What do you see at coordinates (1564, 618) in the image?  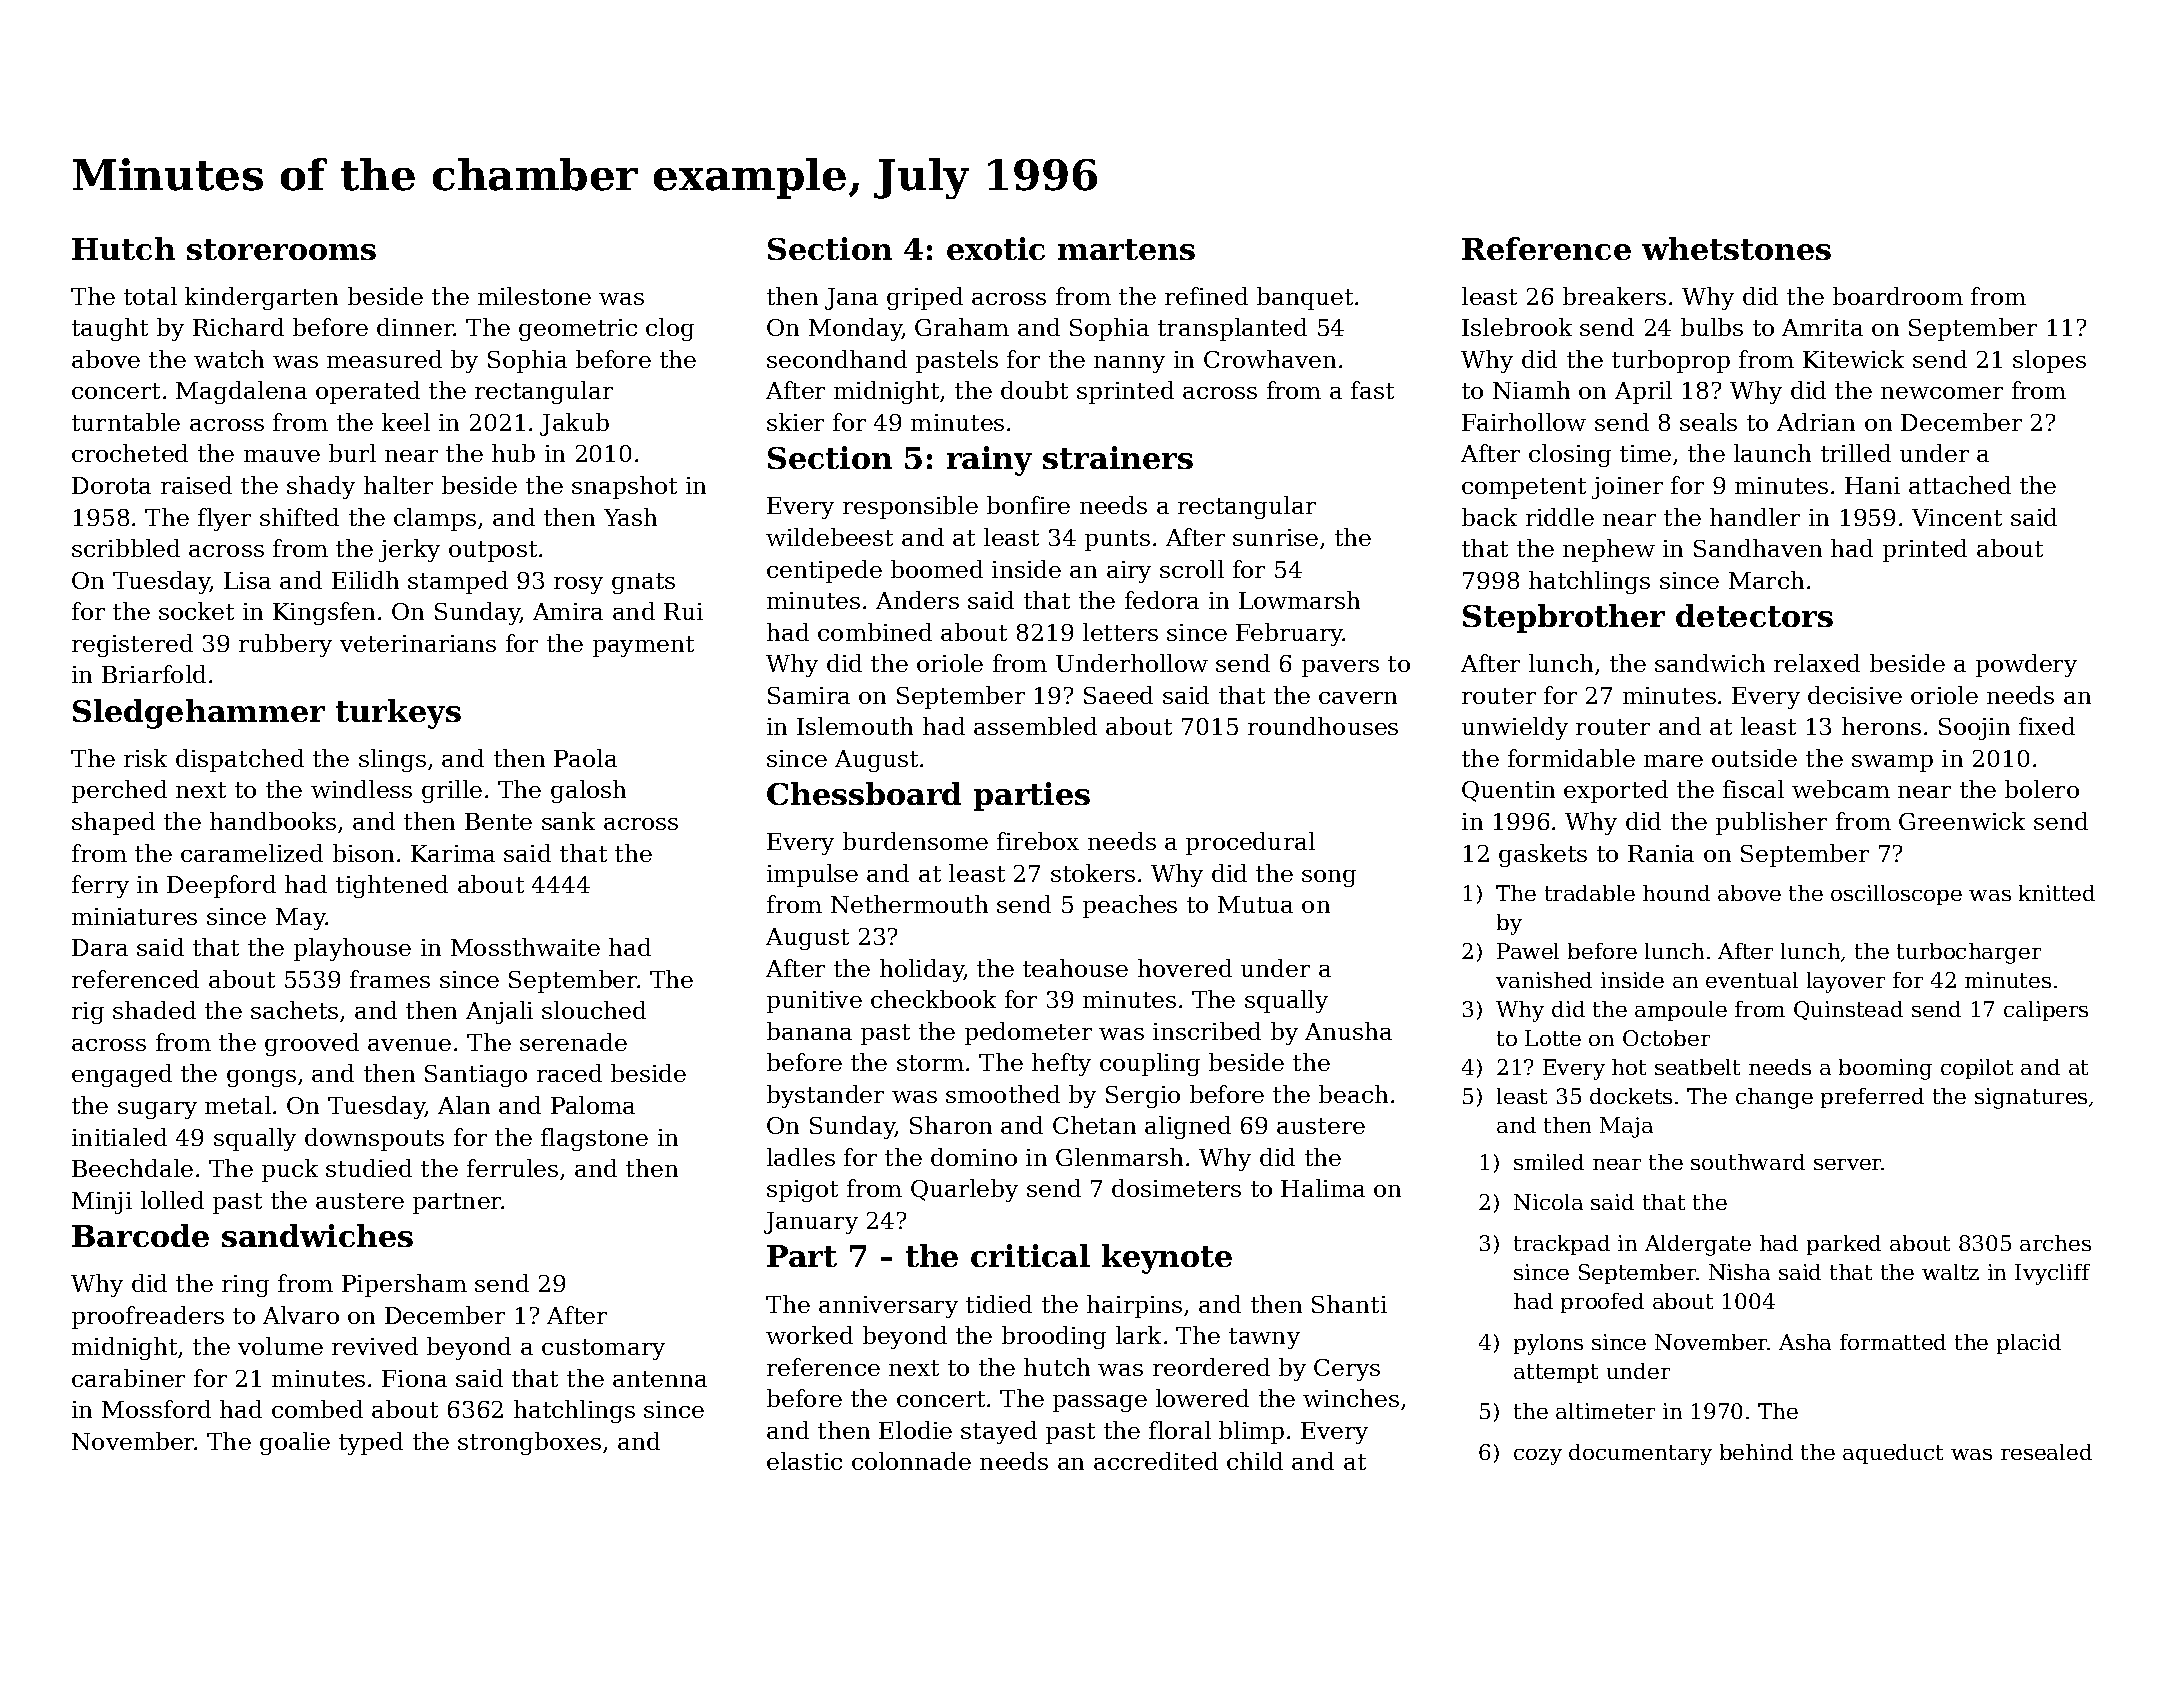 I see `Stepbrother` at bounding box center [1564, 618].
